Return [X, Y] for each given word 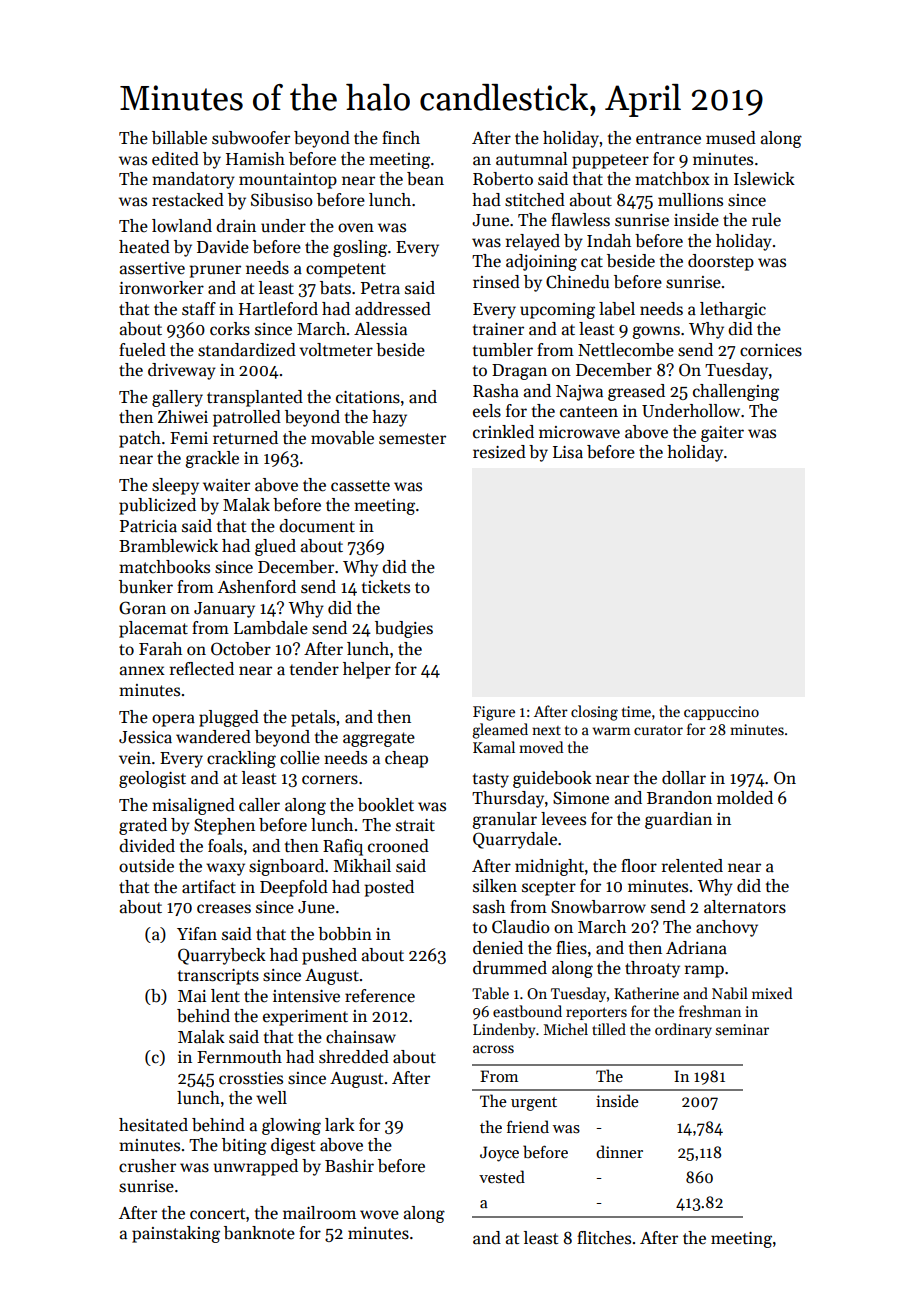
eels [487, 411]
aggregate [379, 739]
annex [142, 671]
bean [425, 179]
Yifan [197, 934]
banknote [259, 1232]
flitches [604, 1238]
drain [236, 226]
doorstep [721, 262]
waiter [226, 485]
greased [636, 392]
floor [639, 865]
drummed [510, 968]
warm [611, 731]
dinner [619, 1151]
